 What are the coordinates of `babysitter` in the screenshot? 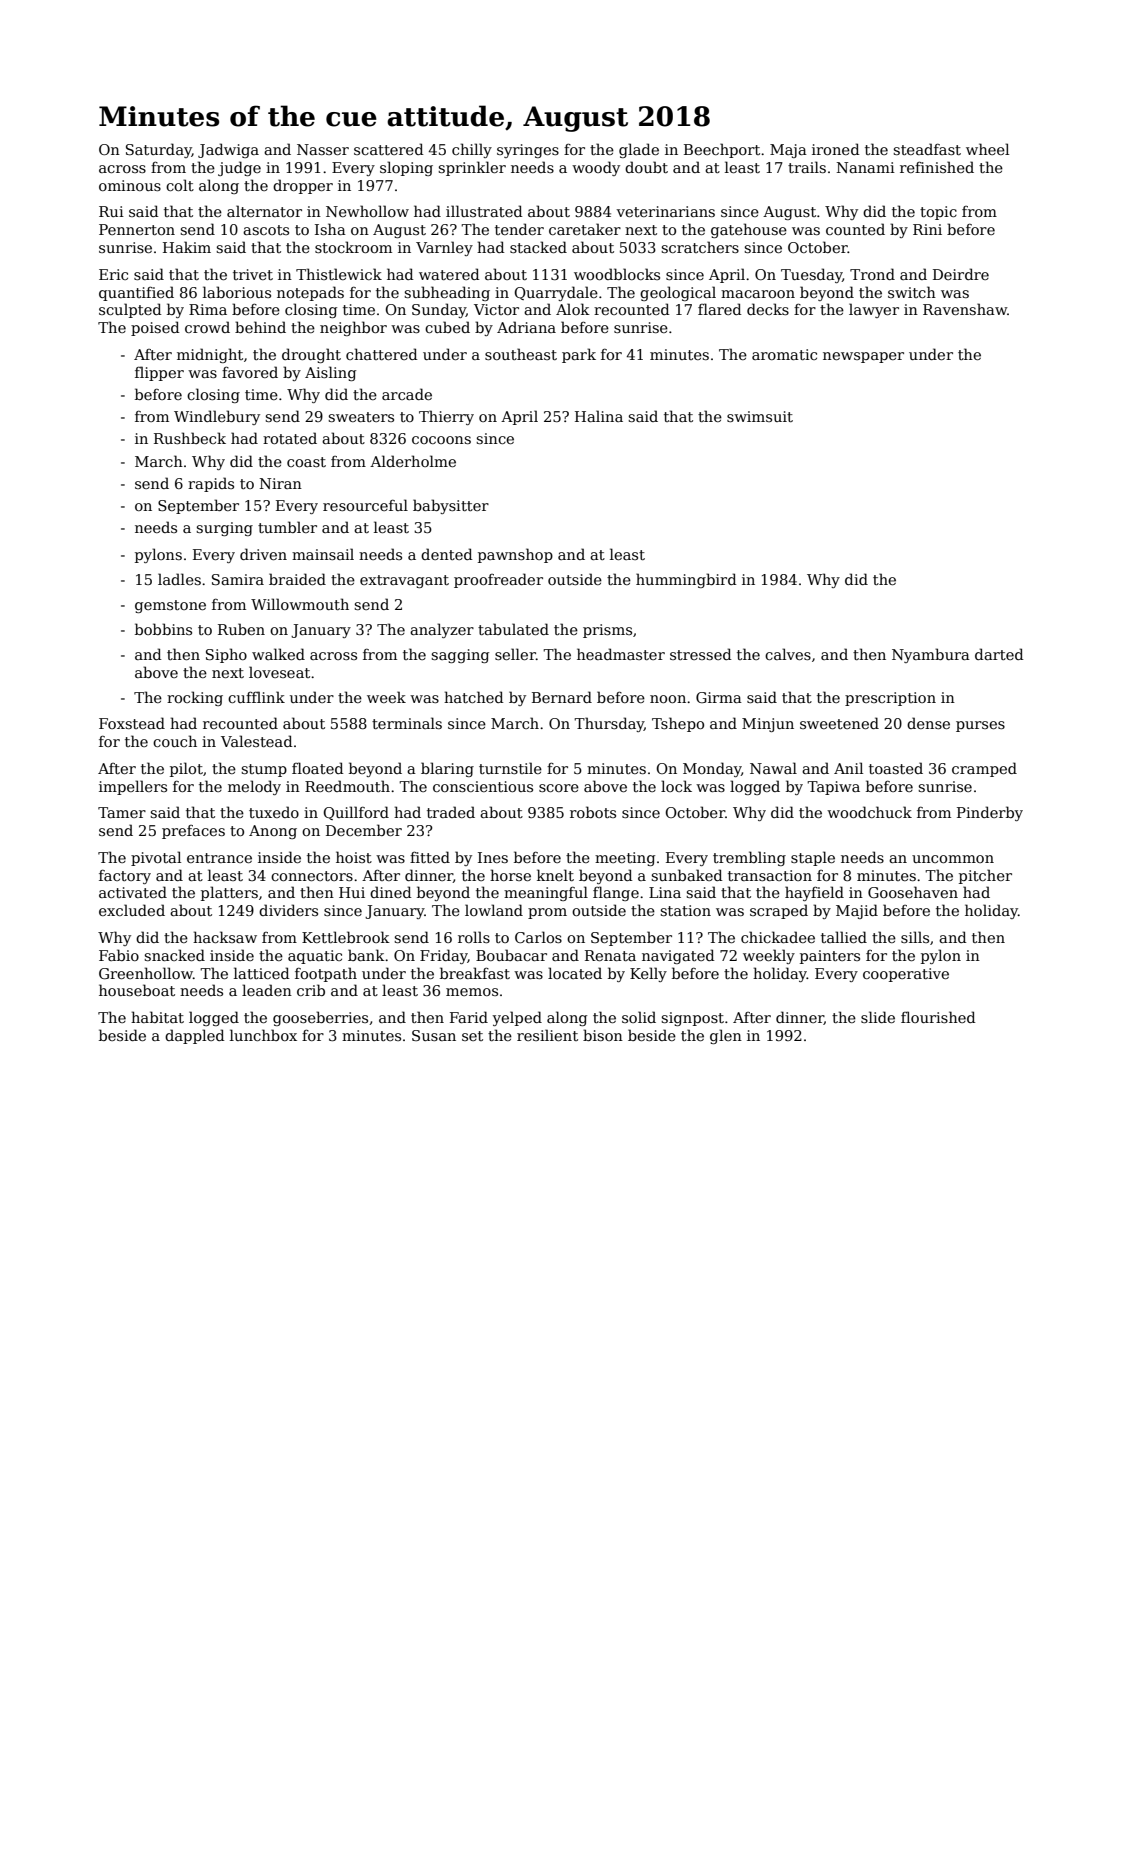 It's located at (451, 506).
